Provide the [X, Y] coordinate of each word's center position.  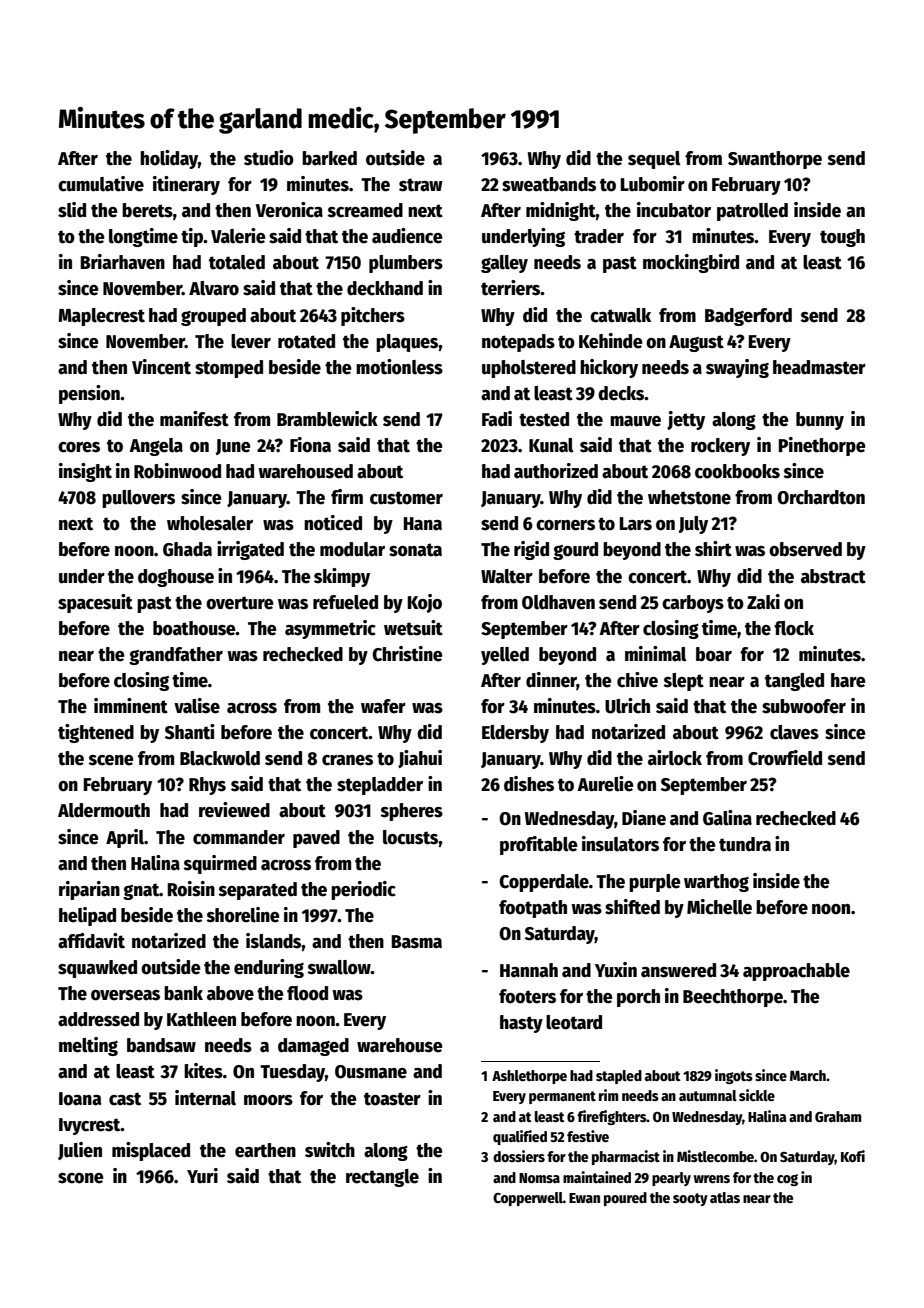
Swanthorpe [775, 160]
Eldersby [515, 734]
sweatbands [549, 184]
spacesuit [95, 603]
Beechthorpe [733, 998]
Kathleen [201, 1019]
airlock [675, 758]
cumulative [101, 184]
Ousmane [371, 1072]
